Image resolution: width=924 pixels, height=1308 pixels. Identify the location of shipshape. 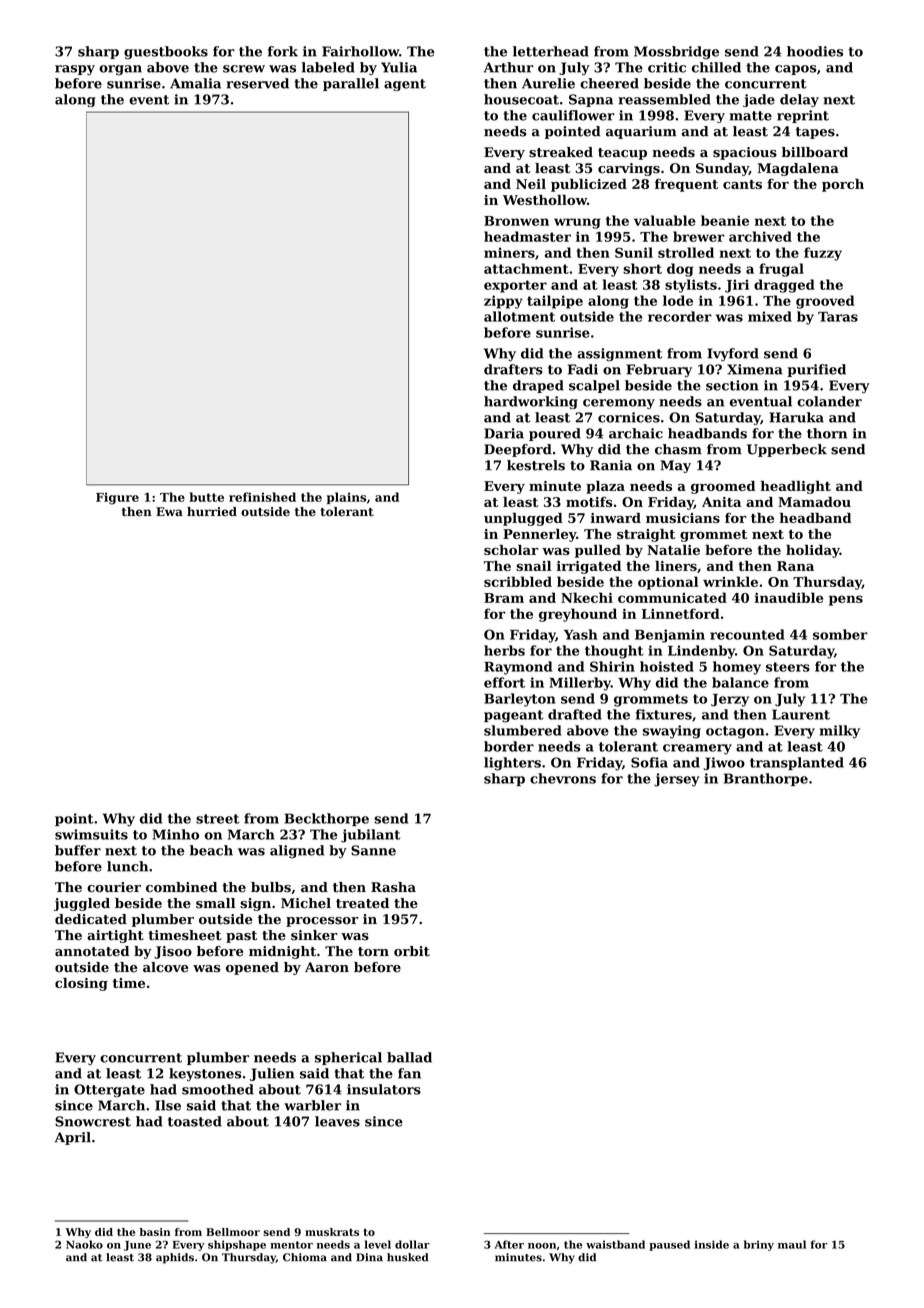
(237, 1245).
